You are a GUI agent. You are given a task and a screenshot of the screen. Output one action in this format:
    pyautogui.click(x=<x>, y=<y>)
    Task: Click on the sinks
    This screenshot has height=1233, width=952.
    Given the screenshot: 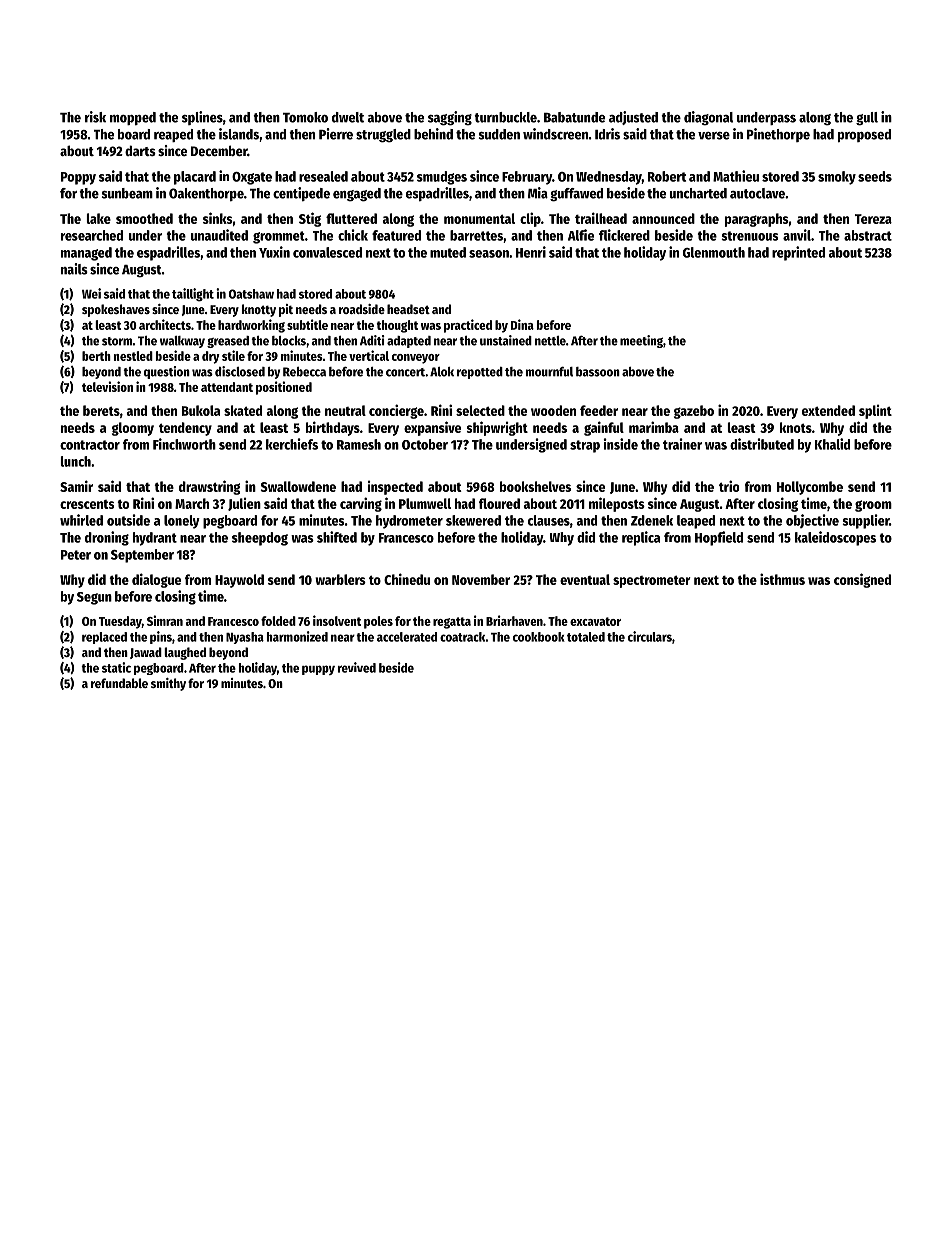 What is the action you would take?
    pyautogui.click(x=218, y=218)
